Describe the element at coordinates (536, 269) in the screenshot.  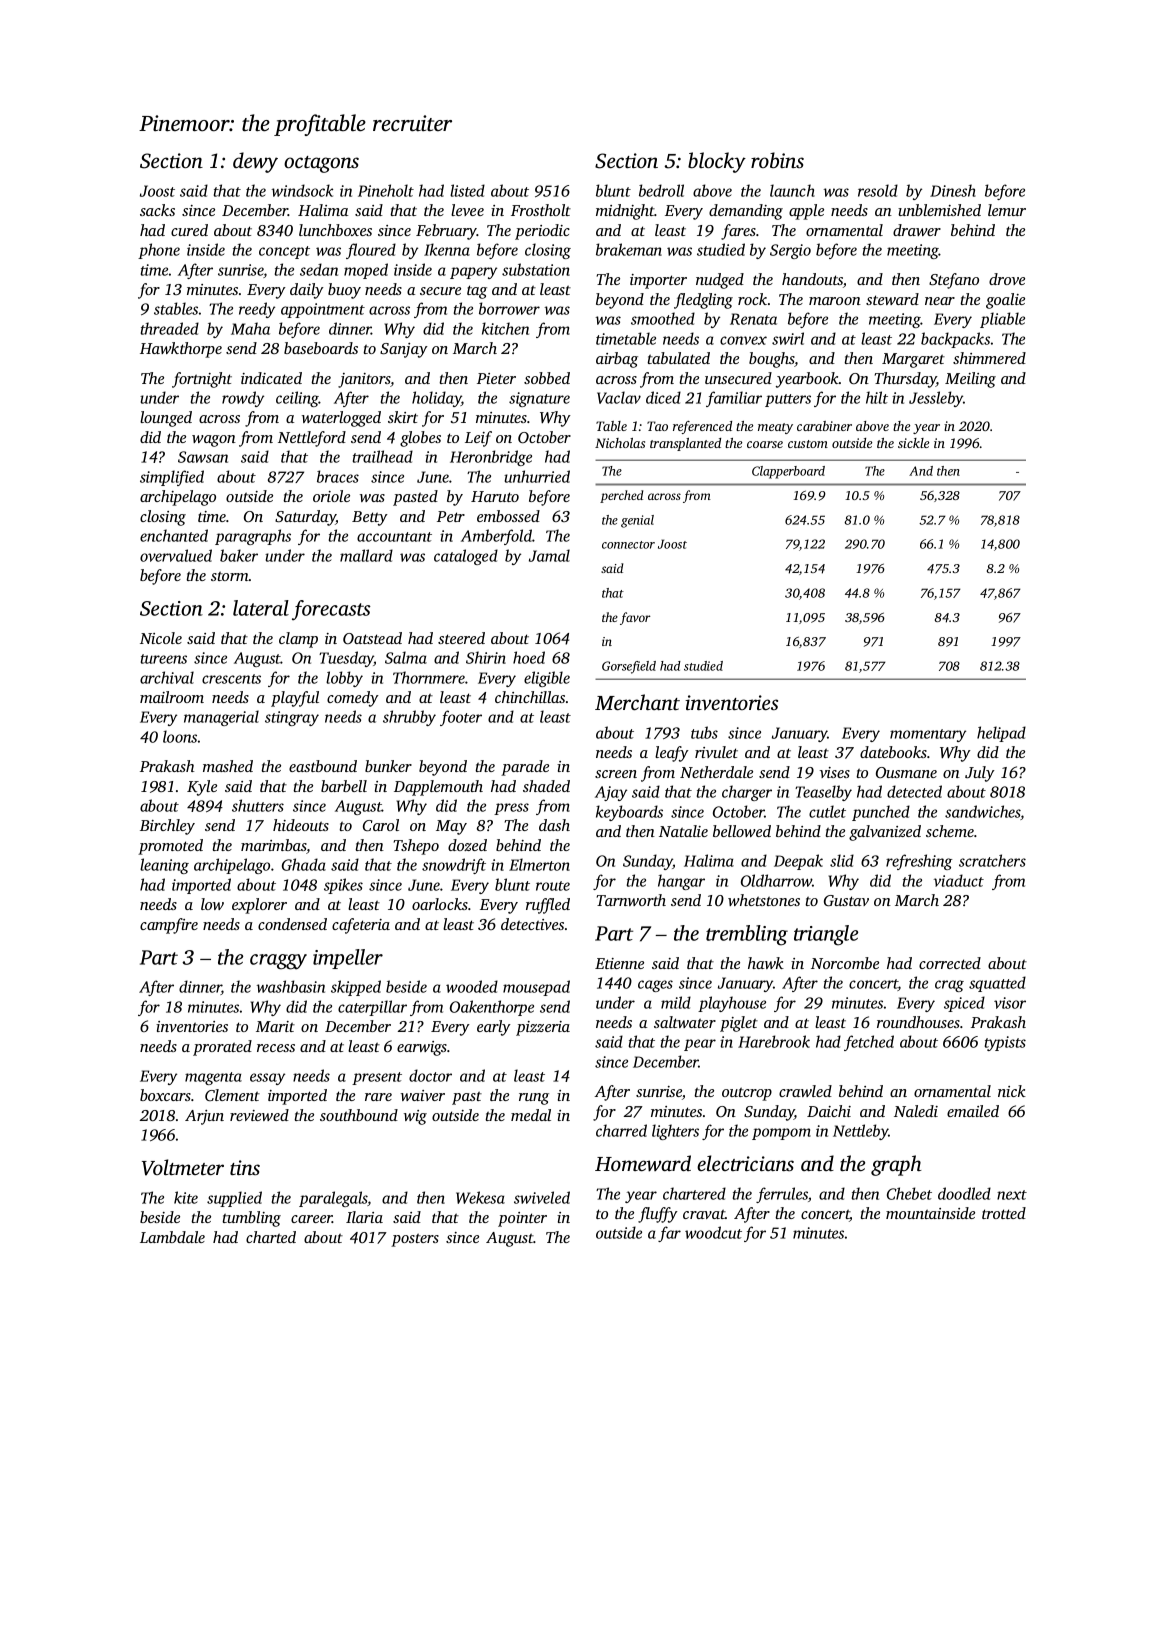
I see `substation` at that location.
